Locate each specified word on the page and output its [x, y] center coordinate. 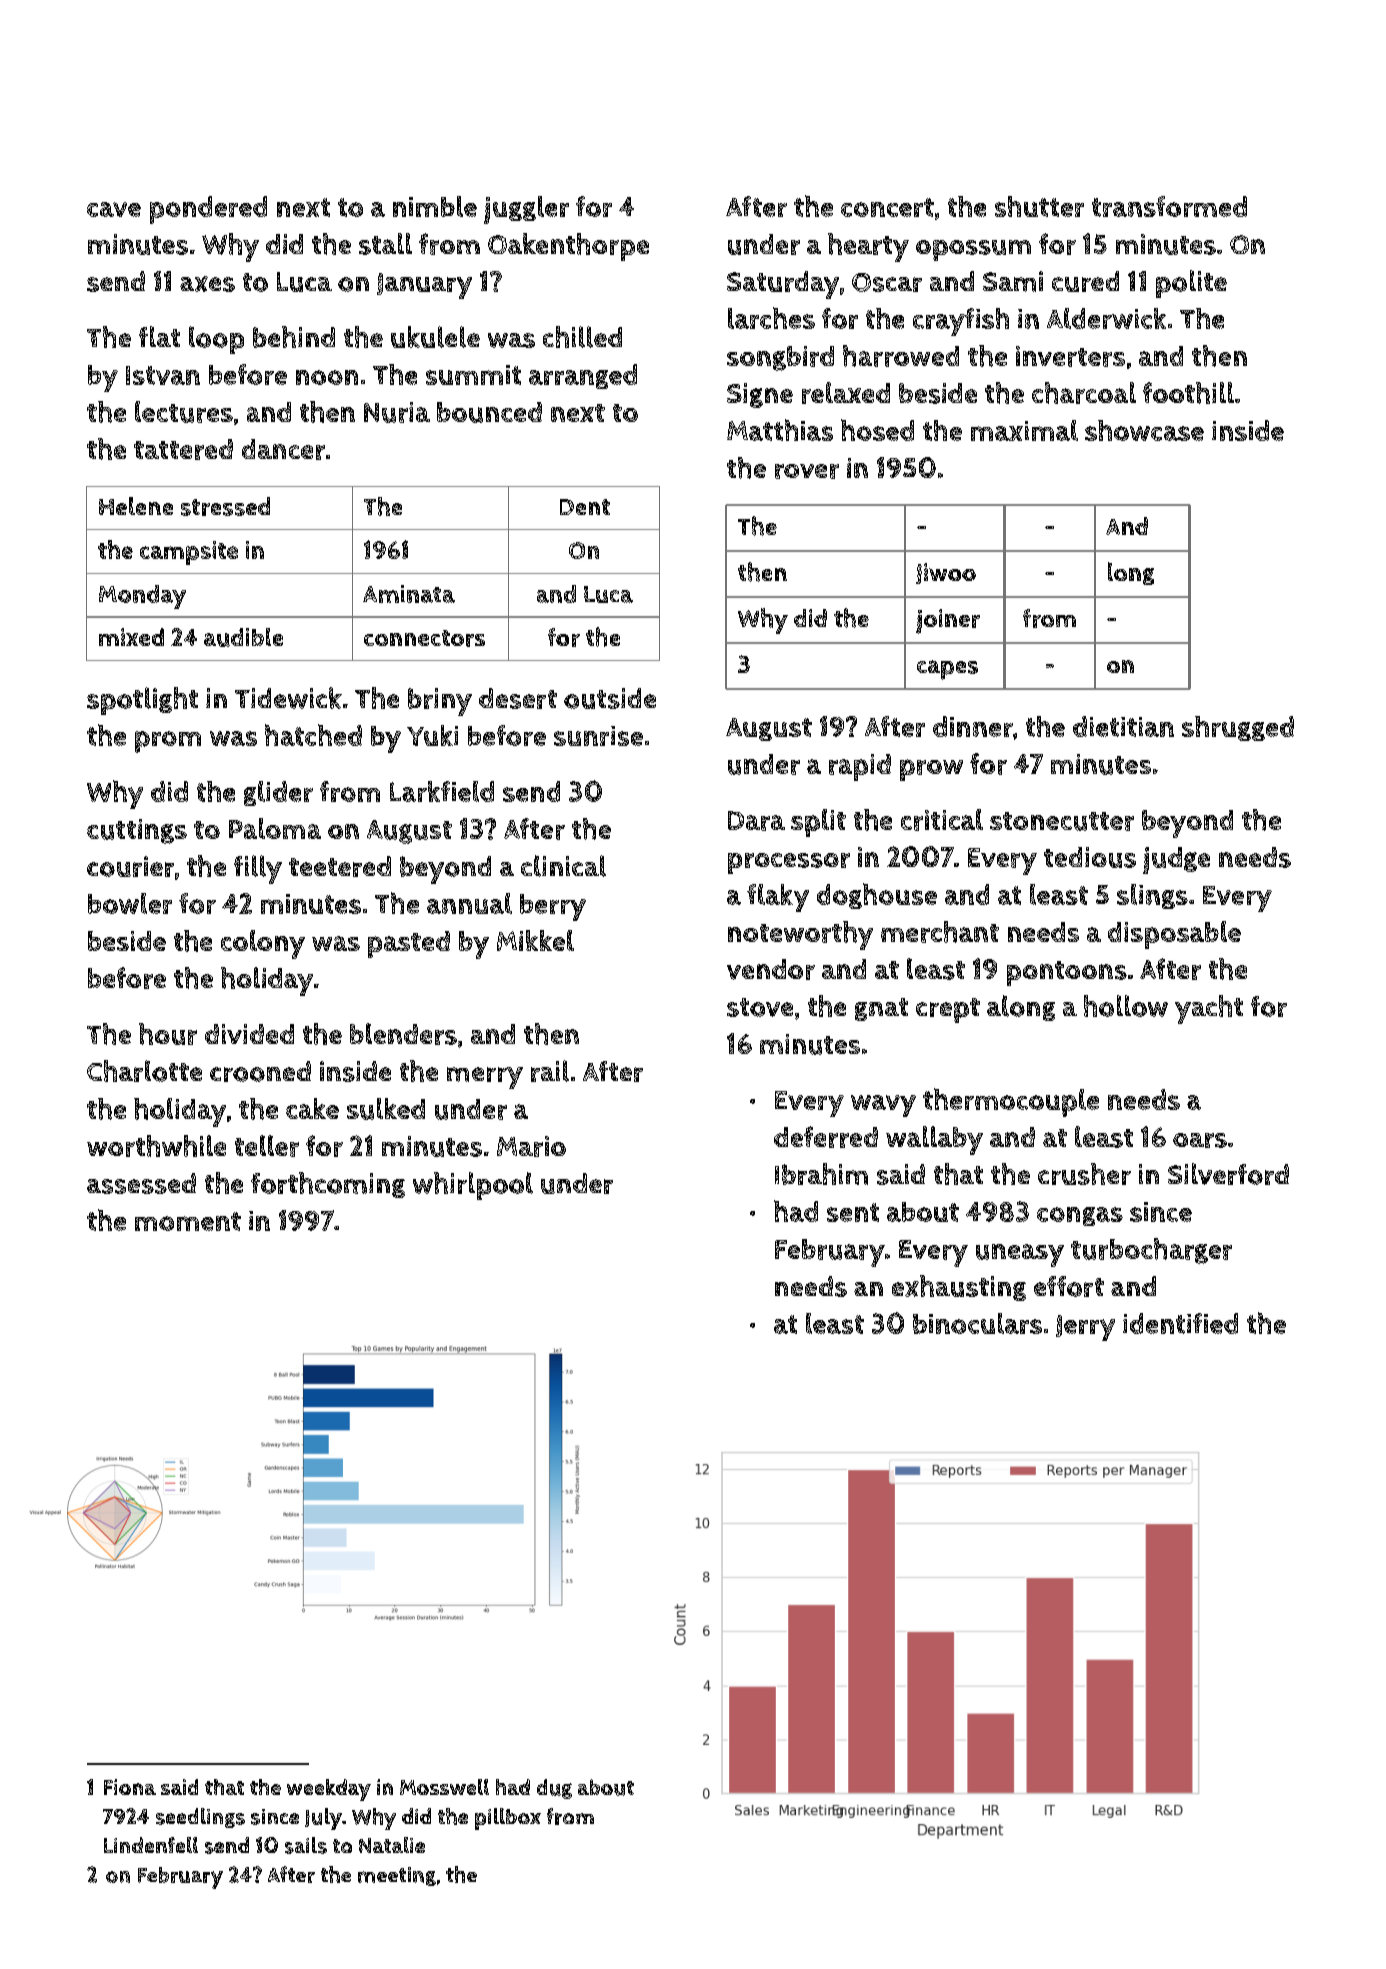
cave [114, 209]
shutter [1039, 206]
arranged [583, 376]
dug [554, 1789]
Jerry [1085, 1328]
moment [188, 1221]
